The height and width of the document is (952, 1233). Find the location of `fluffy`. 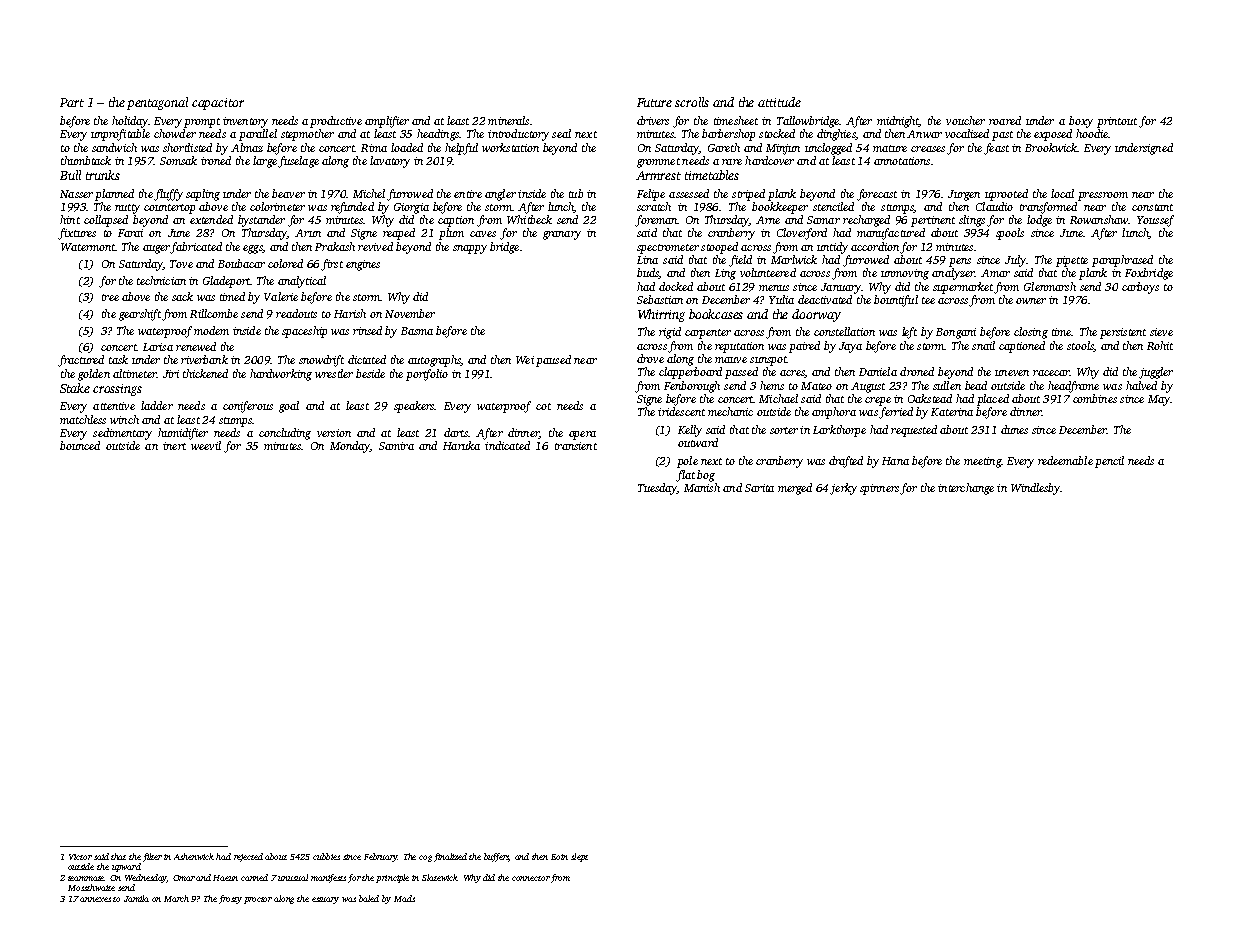

fluffy is located at coordinates (168, 195).
